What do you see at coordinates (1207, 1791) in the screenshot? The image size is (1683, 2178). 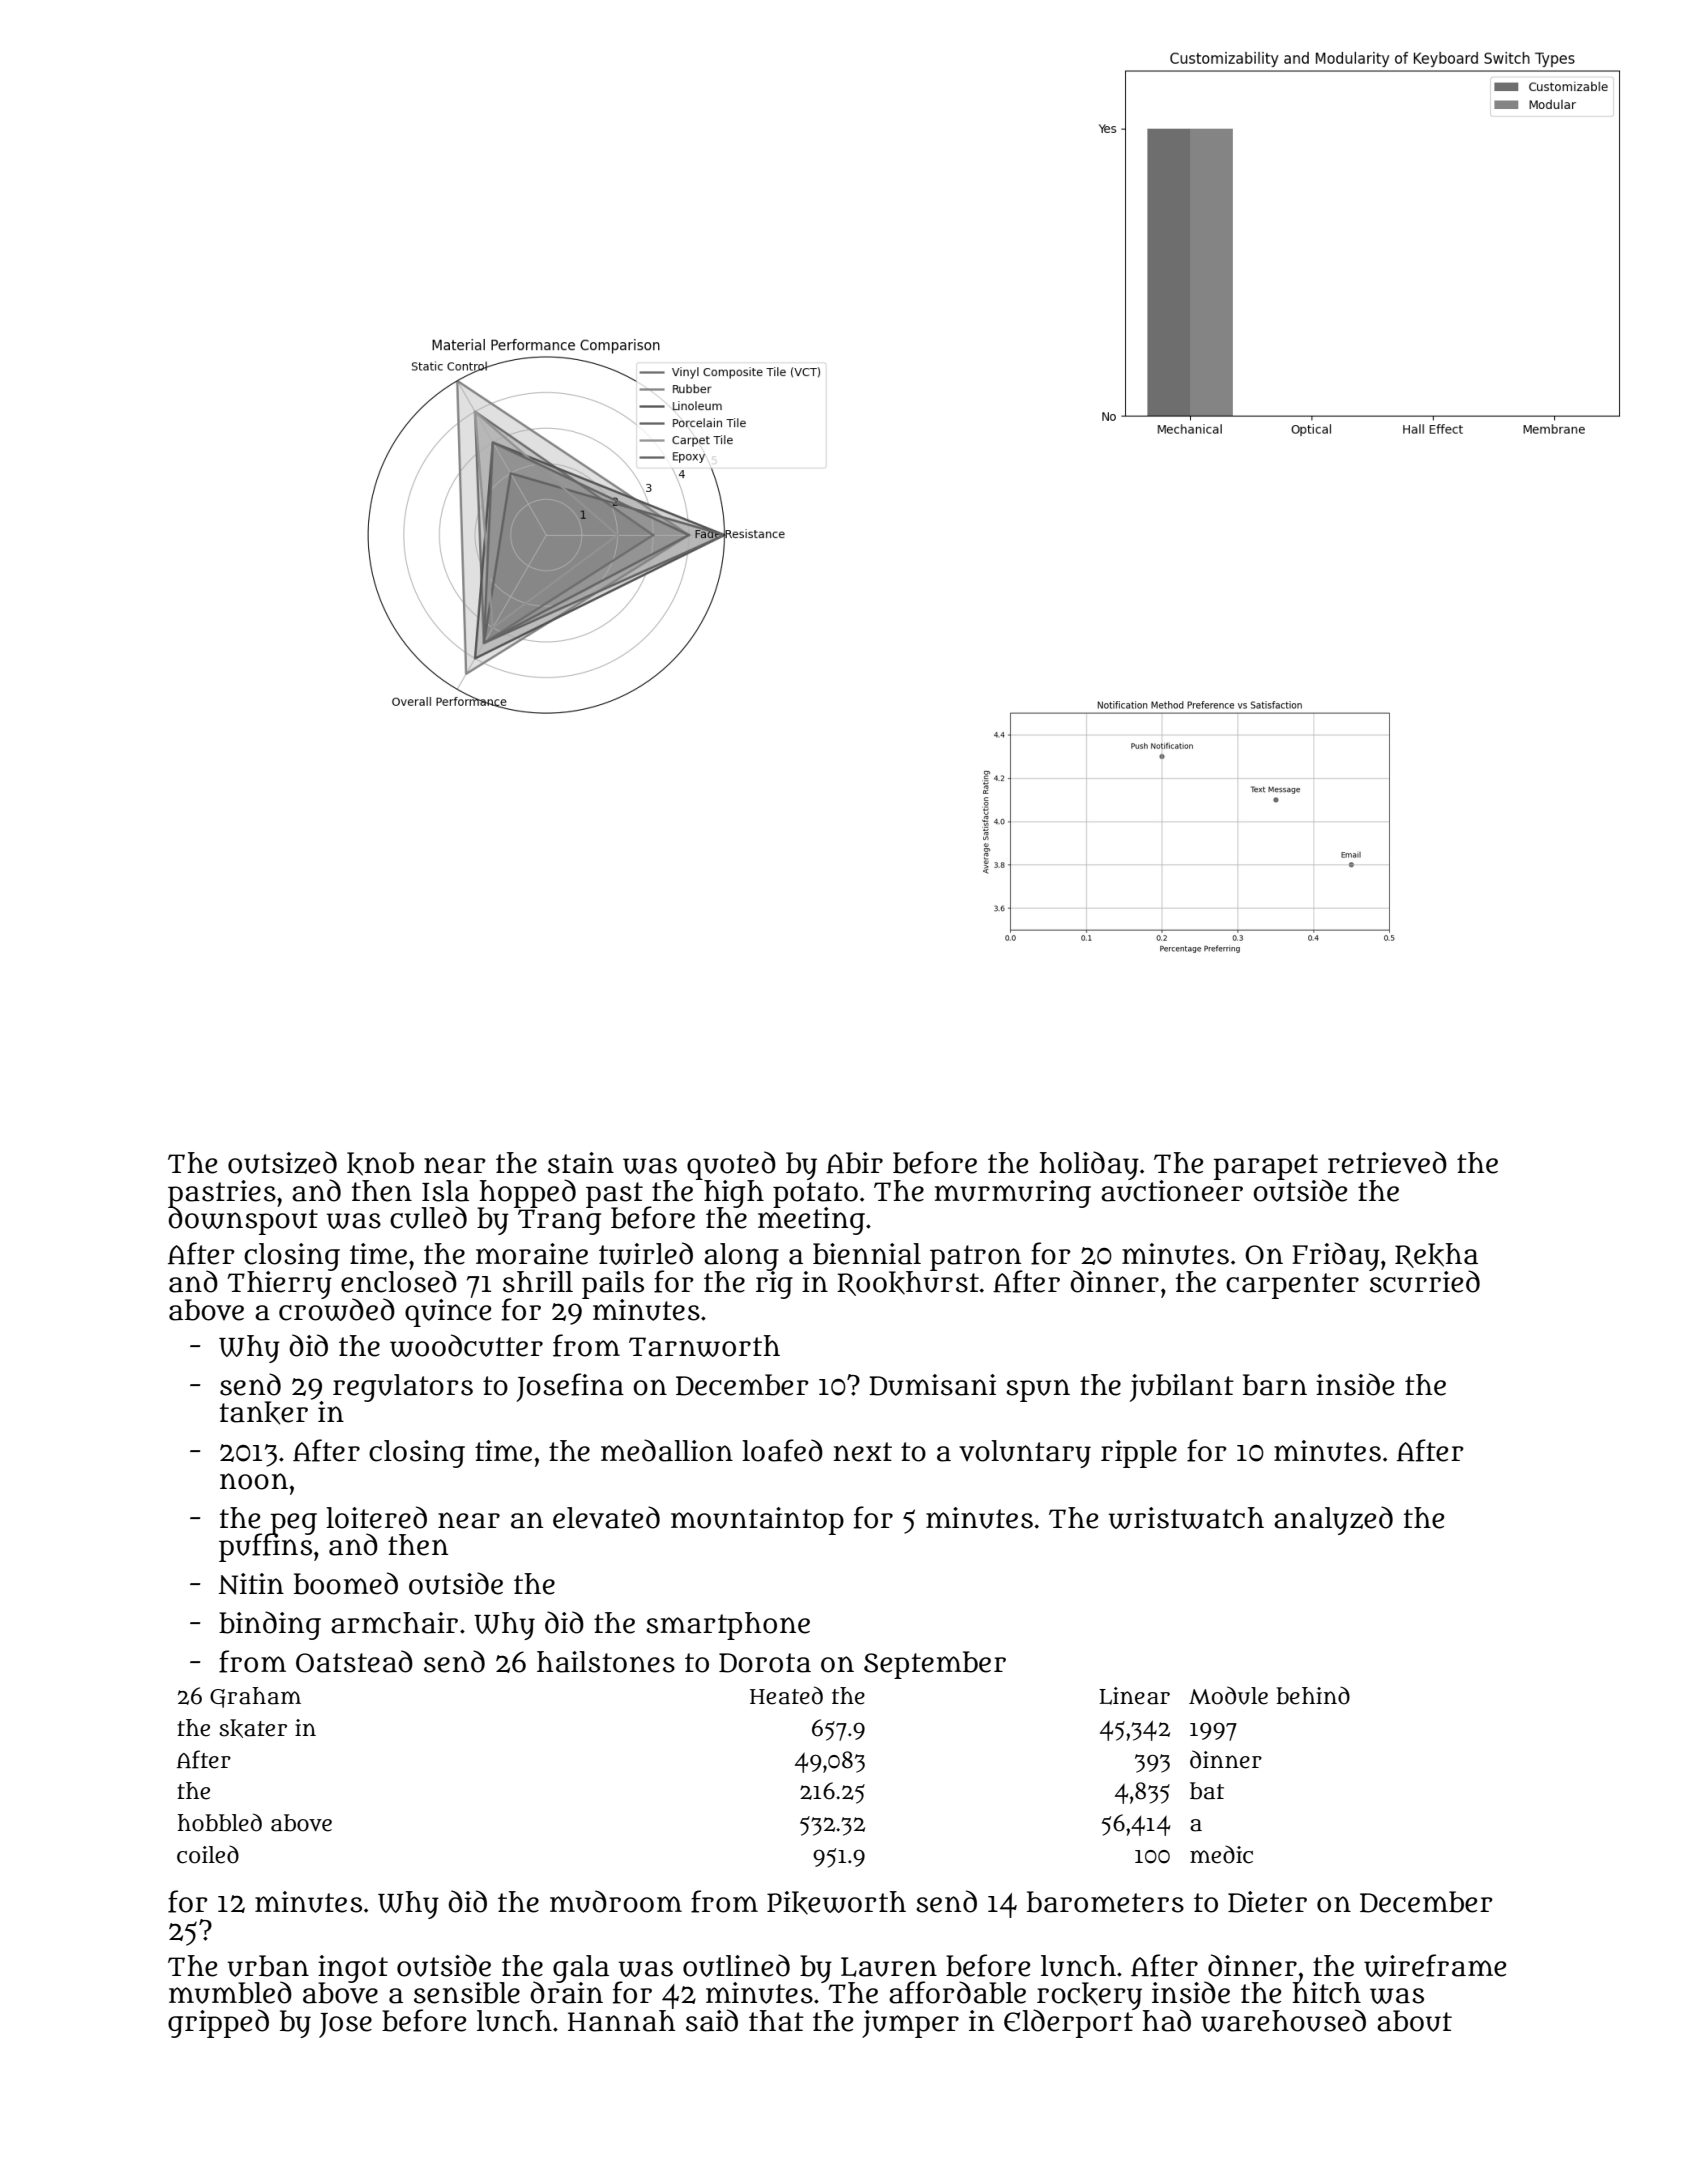 I see `bat` at bounding box center [1207, 1791].
